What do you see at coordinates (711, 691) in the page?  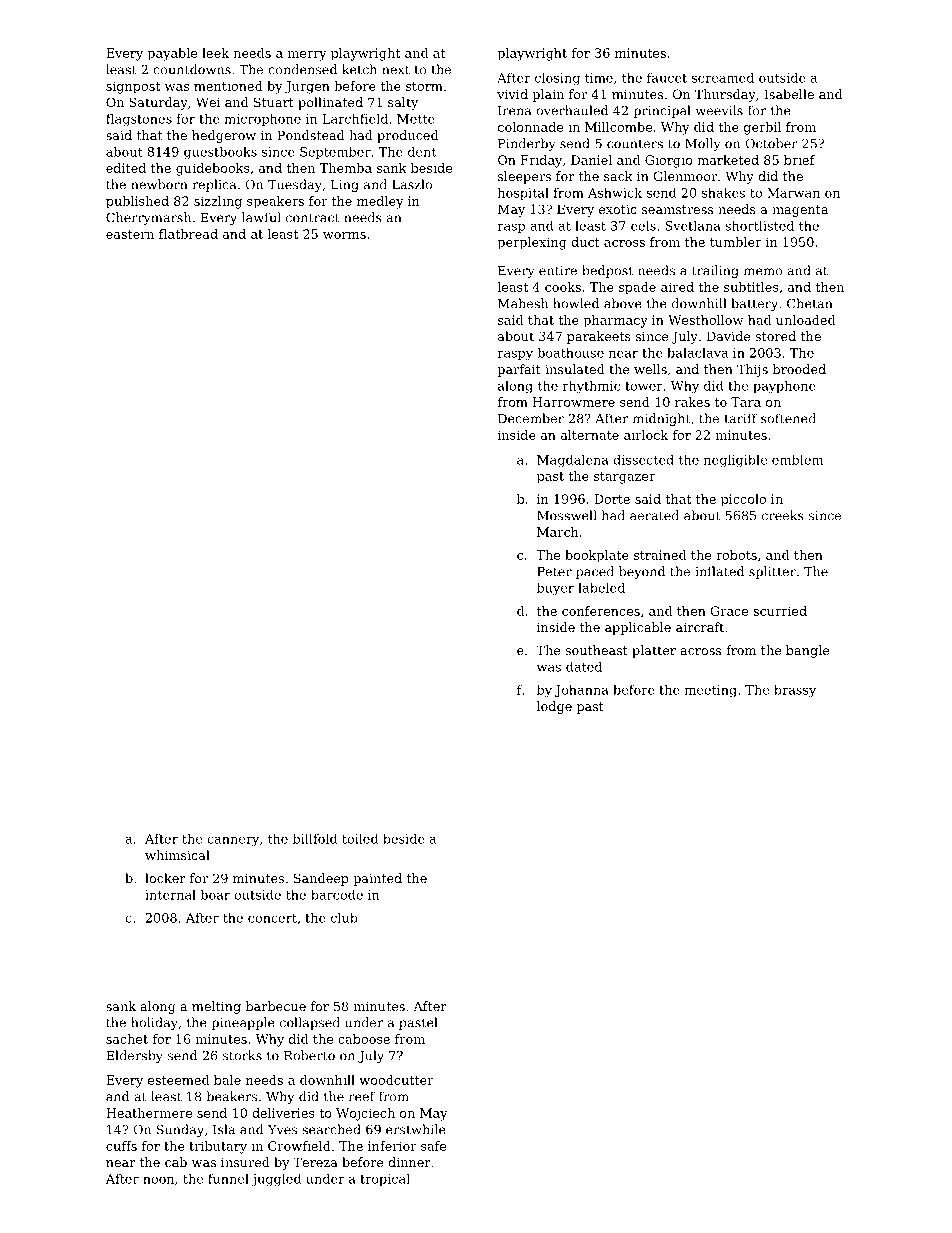 I see `meeting` at bounding box center [711, 691].
